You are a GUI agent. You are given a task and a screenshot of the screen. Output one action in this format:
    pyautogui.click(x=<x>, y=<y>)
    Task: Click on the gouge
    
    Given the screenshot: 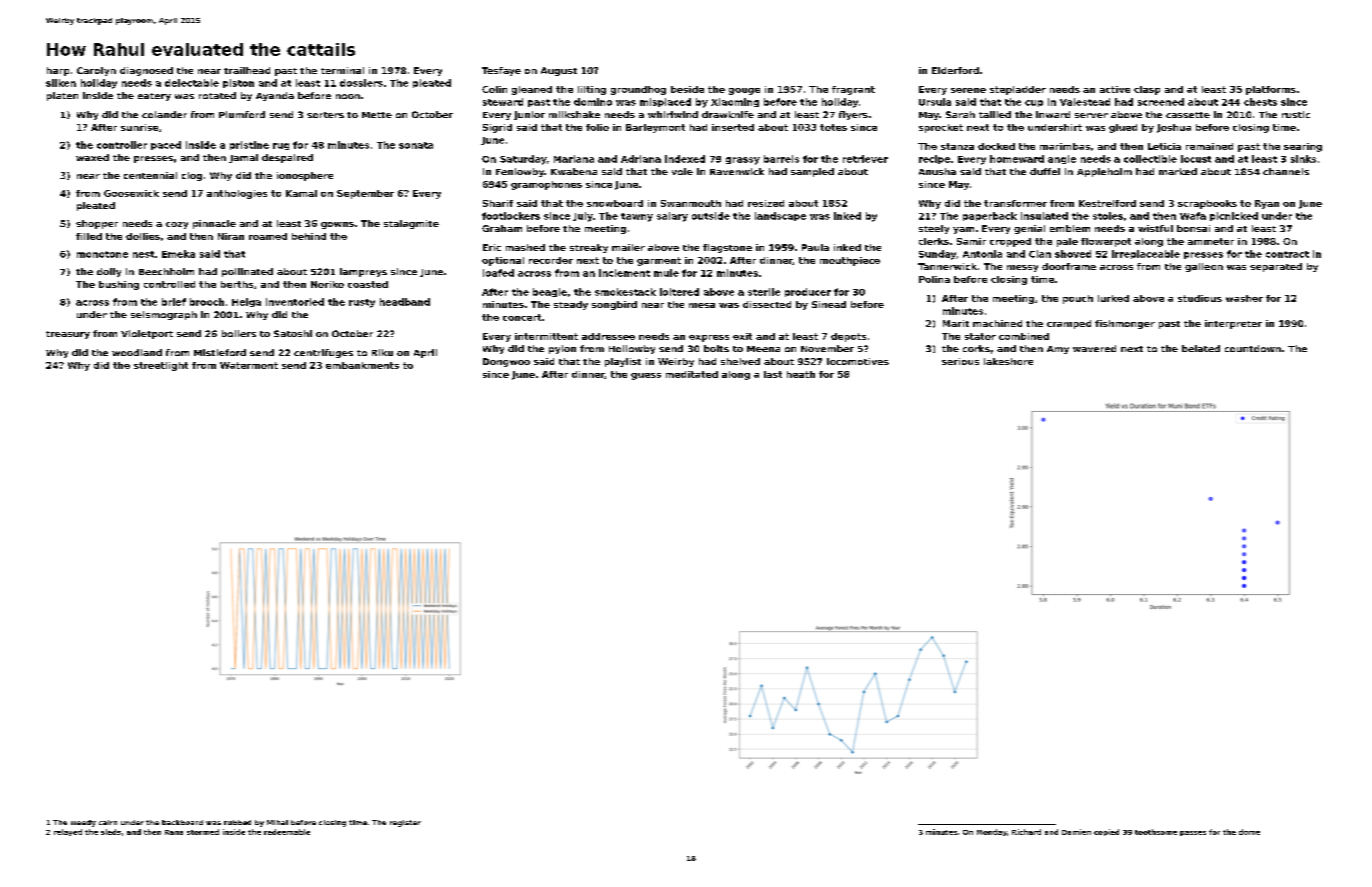 What is the action you would take?
    pyautogui.click(x=744, y=91)
